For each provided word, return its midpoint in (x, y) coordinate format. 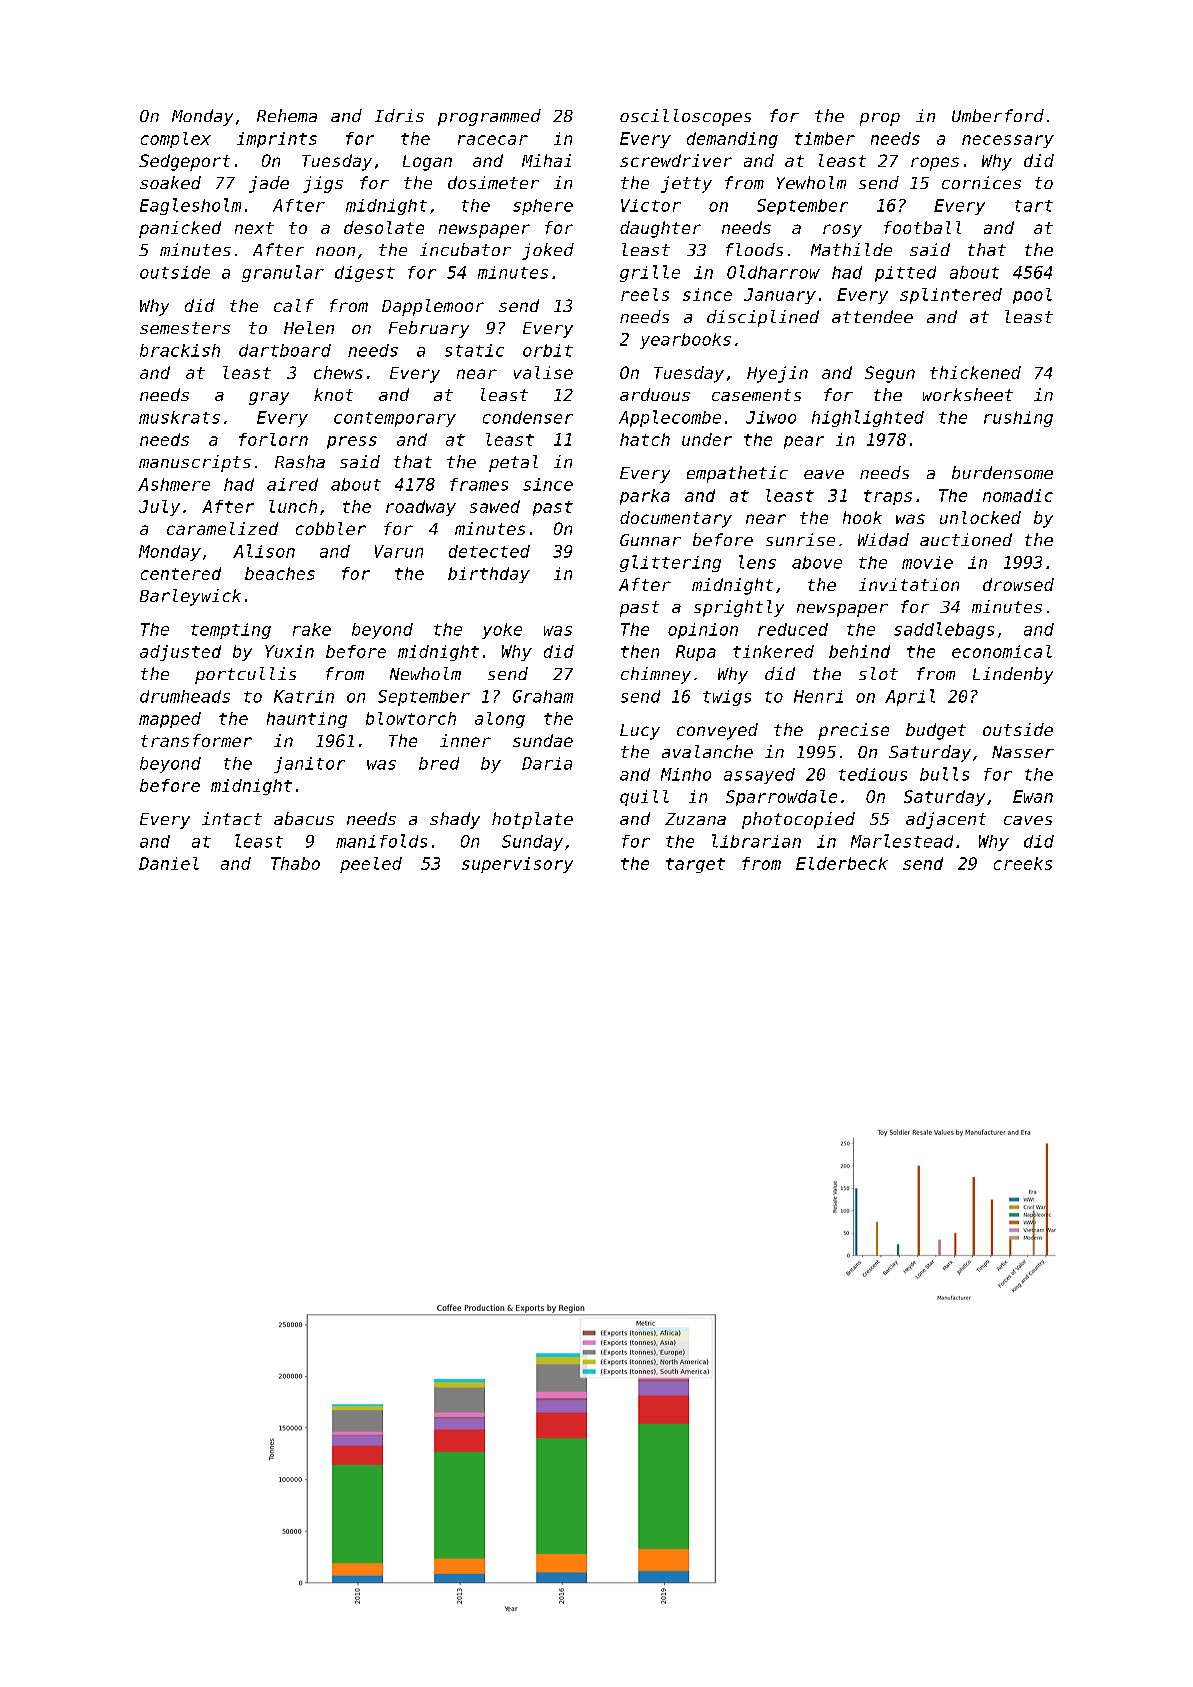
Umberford (998, 115)
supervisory (517, 865)
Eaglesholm (190, 206)
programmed (489, 117)
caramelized (222, 528)
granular (283, 273)
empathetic (737, 474)
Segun (890, 374)
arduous (655, 394)
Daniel (169, 863)
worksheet (968, 394)
